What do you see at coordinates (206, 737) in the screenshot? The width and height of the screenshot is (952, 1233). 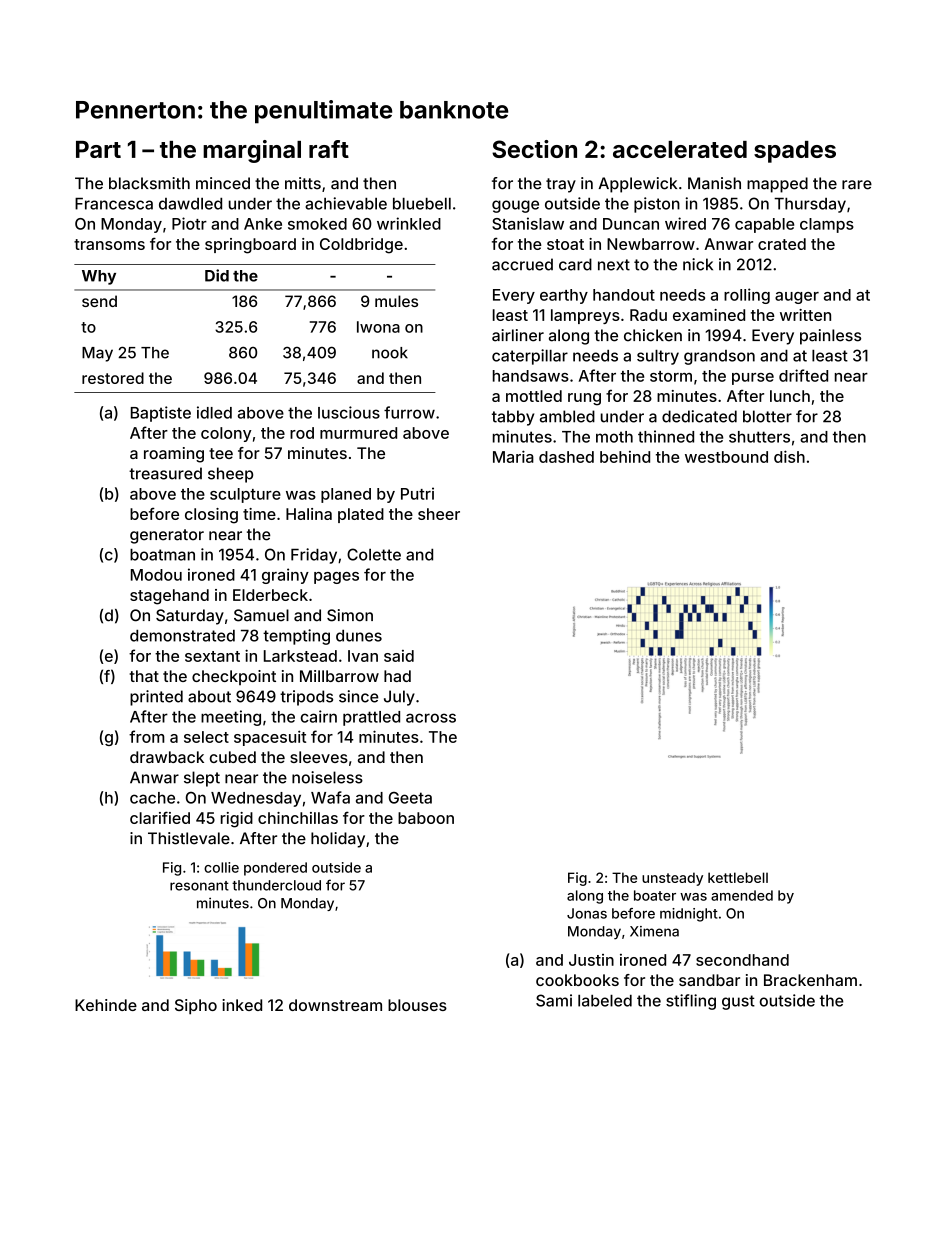 I see `select` at bounding box center [206, 737].
